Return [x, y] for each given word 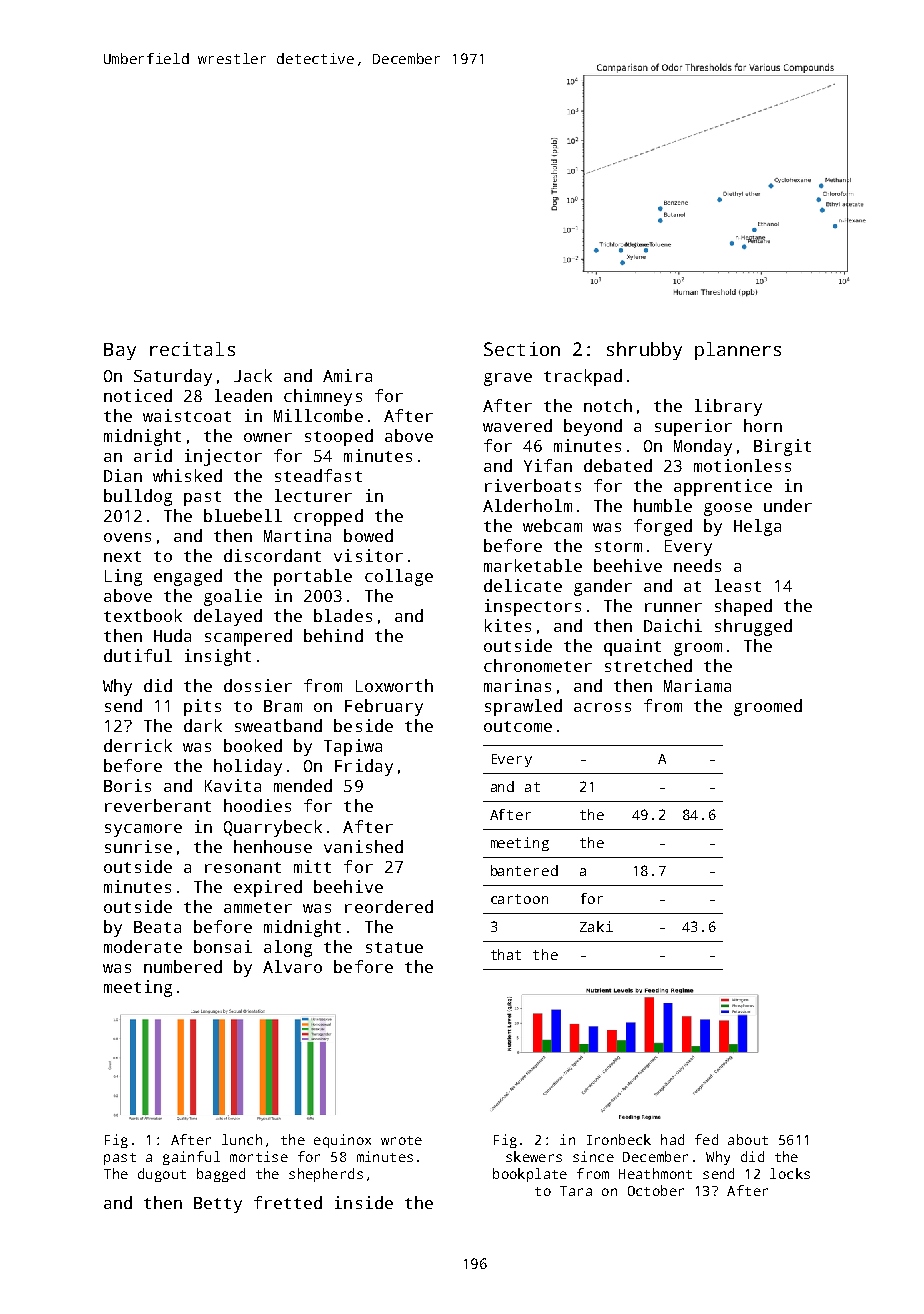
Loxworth [394, 685]
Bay [120, 351]
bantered [524, 870]
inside [364, 1202]
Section [522, 349]
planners [738, 351]
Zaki [596, 926]
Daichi [673, 625]
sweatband [278, 725]
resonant [243, 867]
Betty [218, 1205]
